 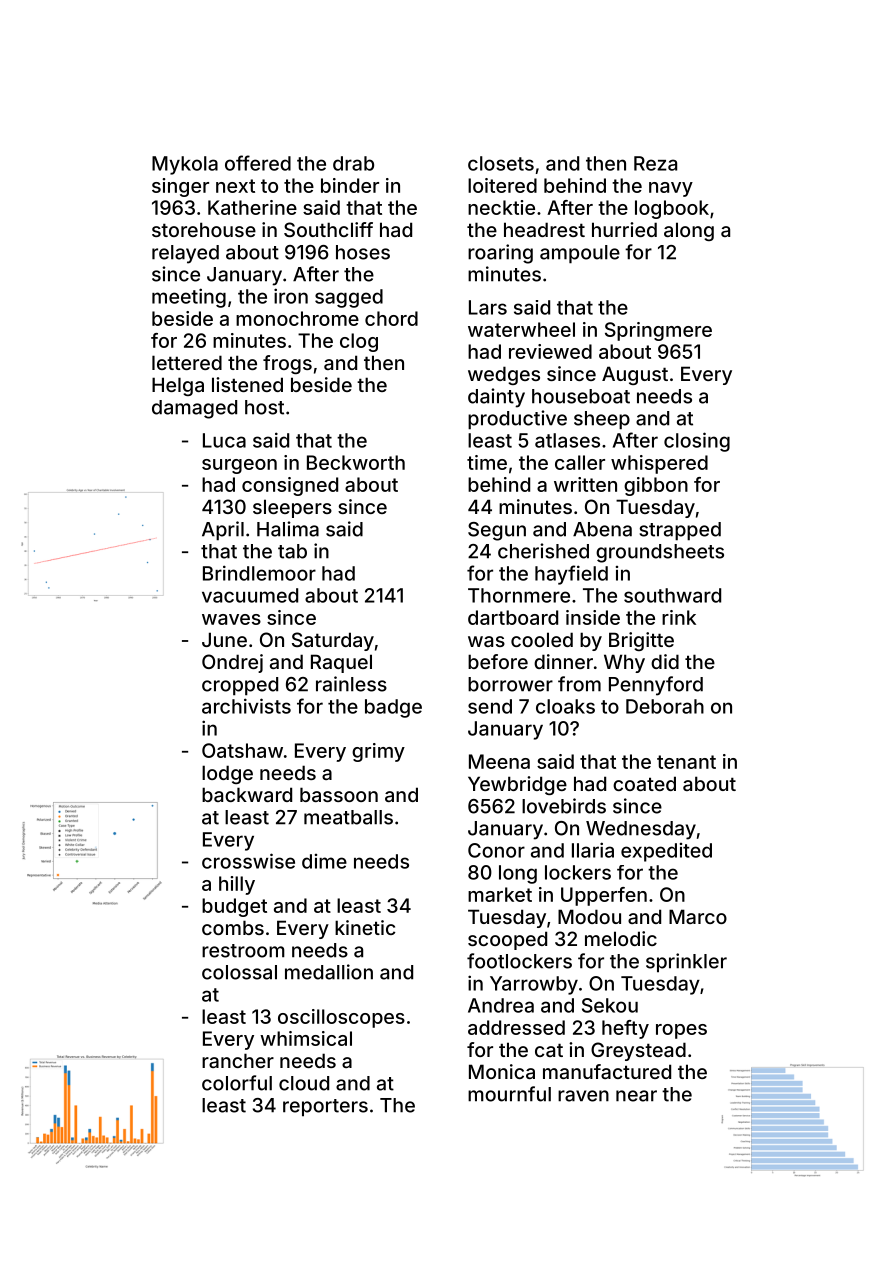 I want to click on reporters, so click(x=325, y=1108).
